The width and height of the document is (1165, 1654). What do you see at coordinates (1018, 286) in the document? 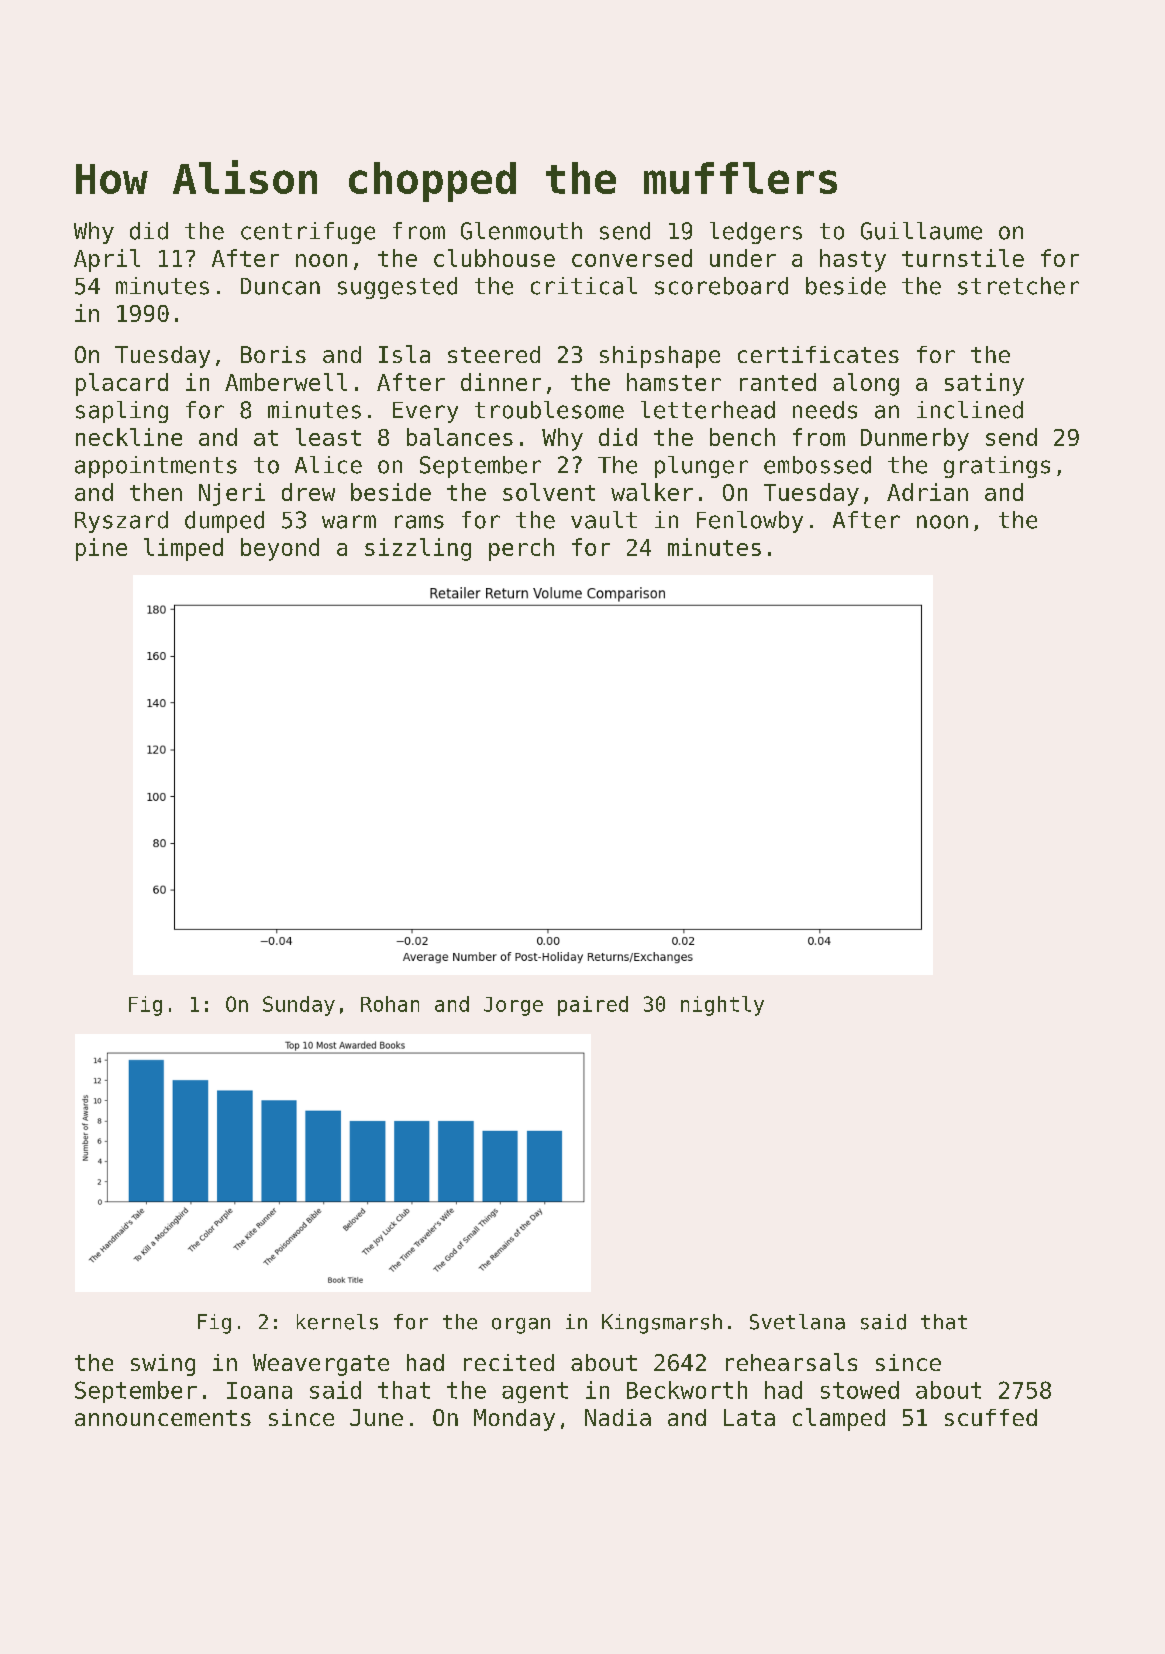
I see `stretcher` at bounding box center [1018, 286].
